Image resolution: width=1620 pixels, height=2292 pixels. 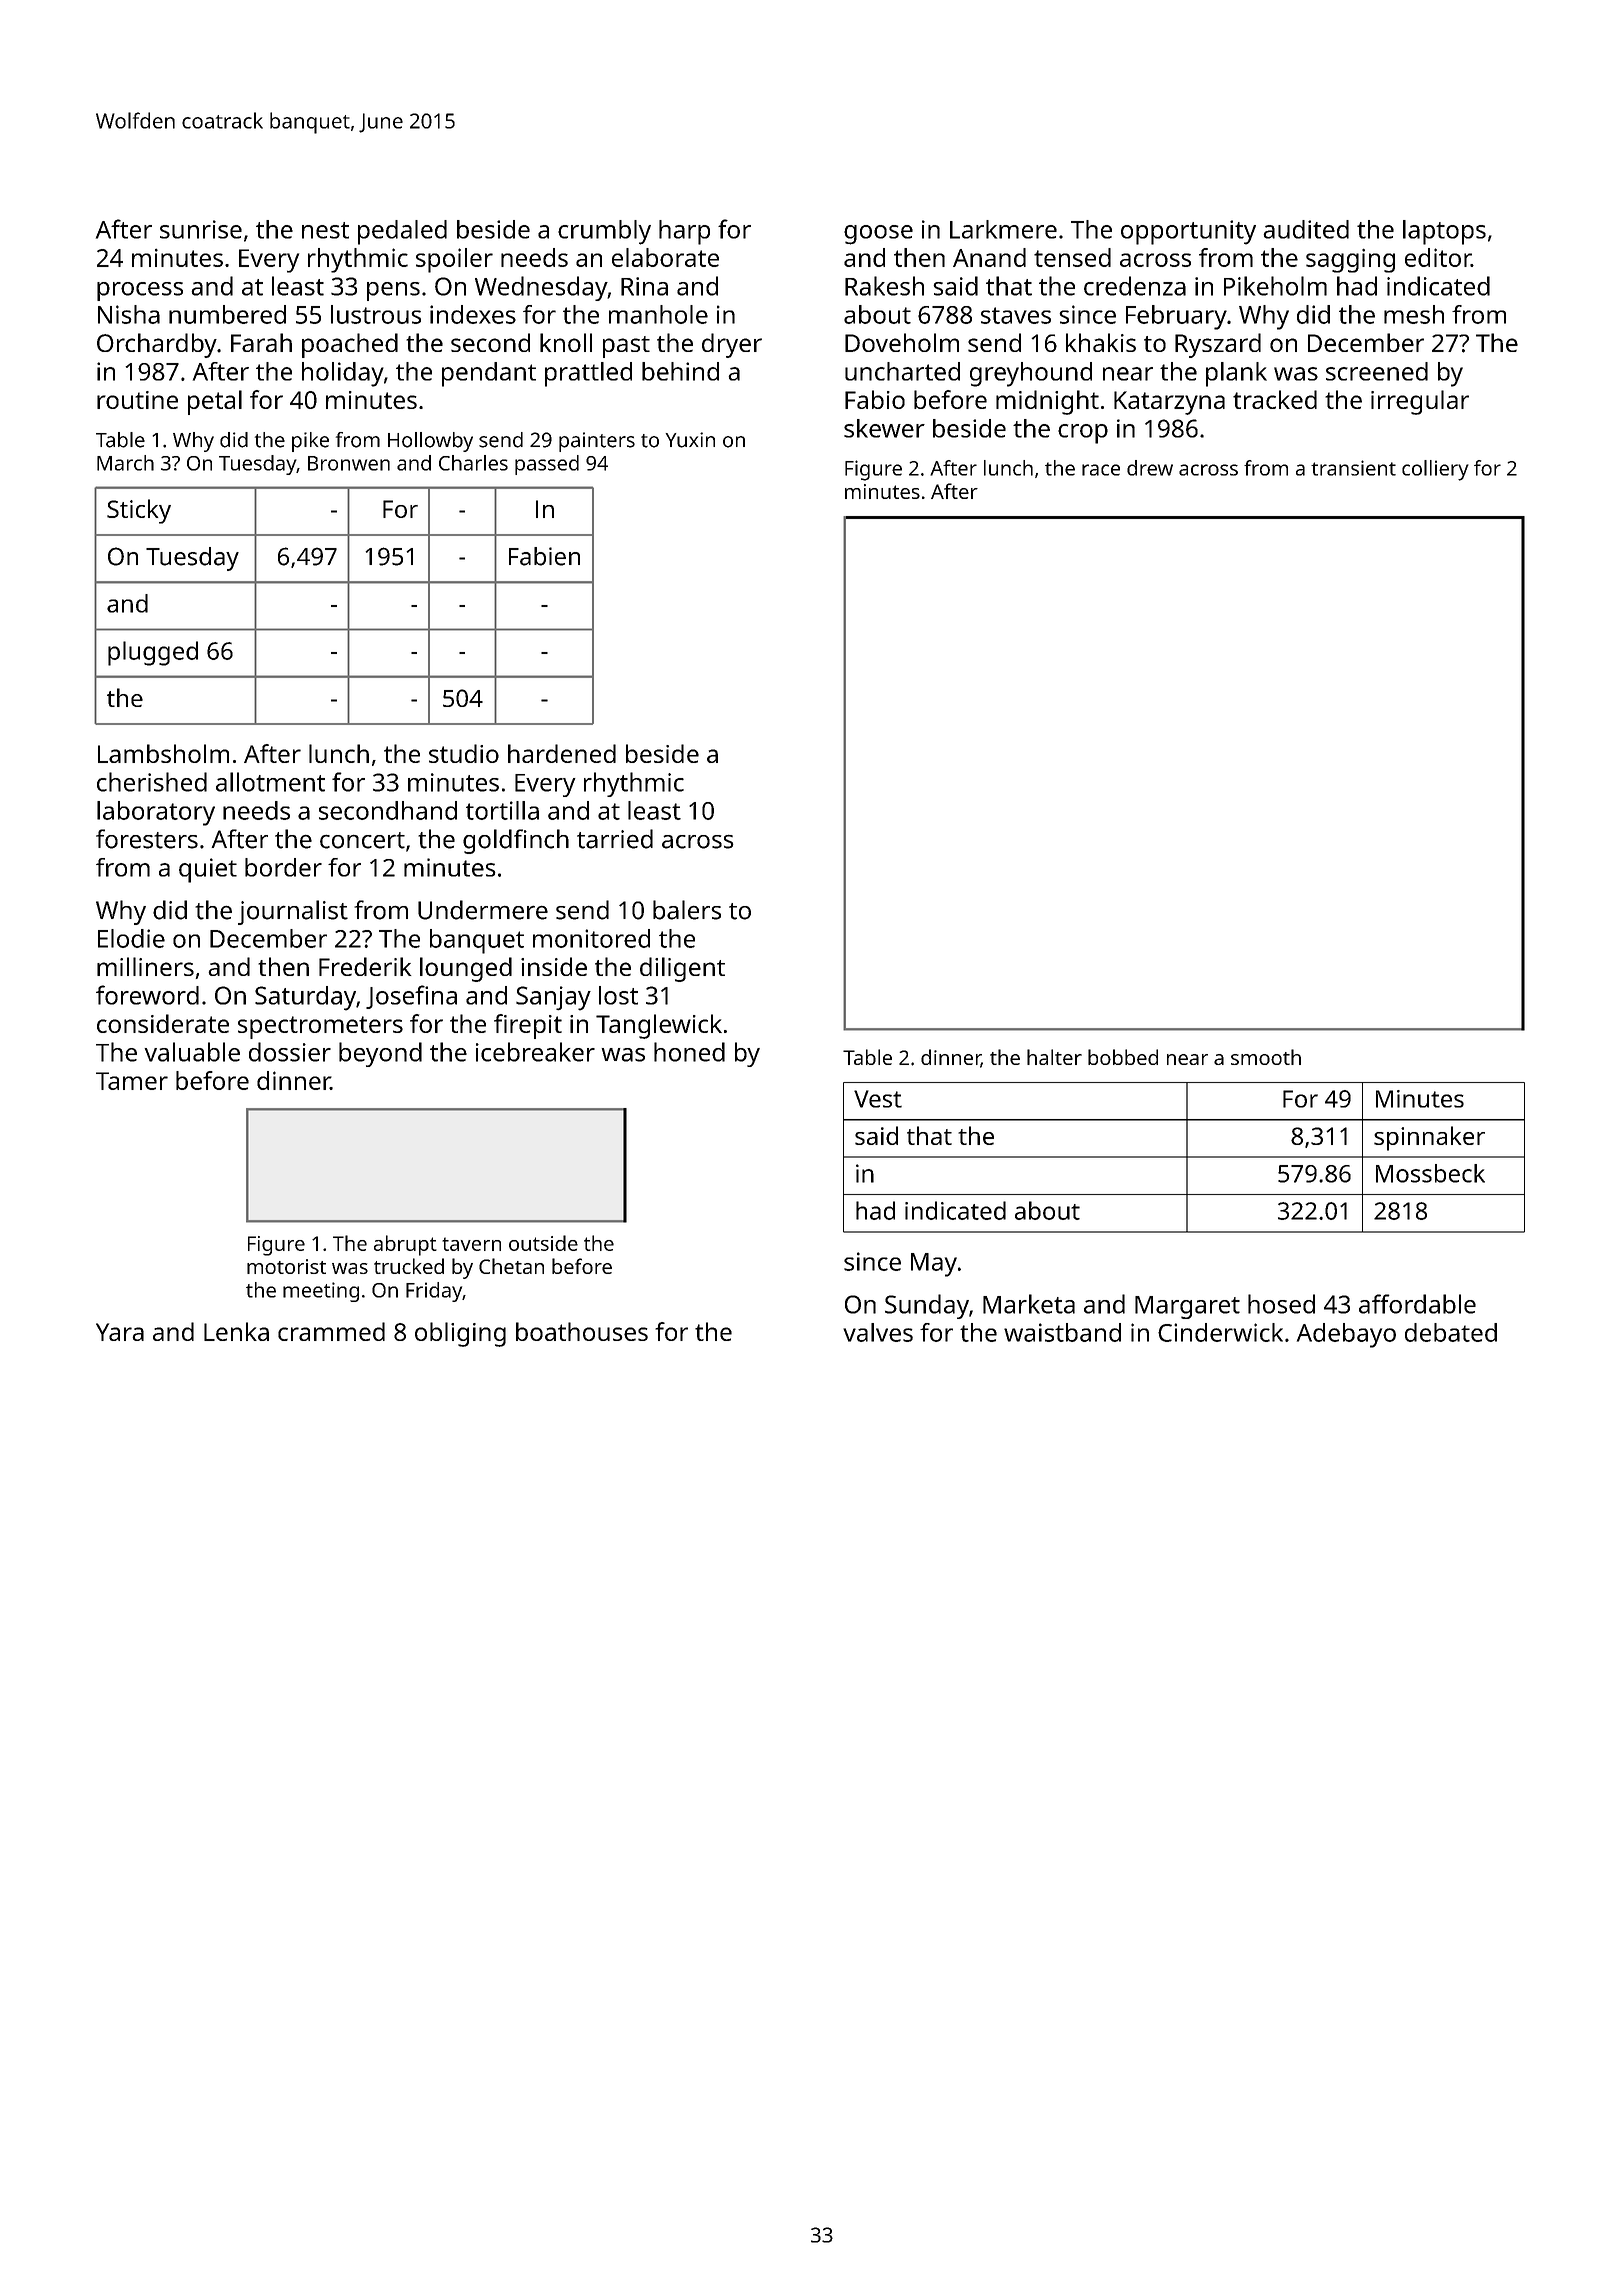 What do you see at coordinates (362, 840) in the screenshot?
I see `concert` at bounding box center [362, 840].
